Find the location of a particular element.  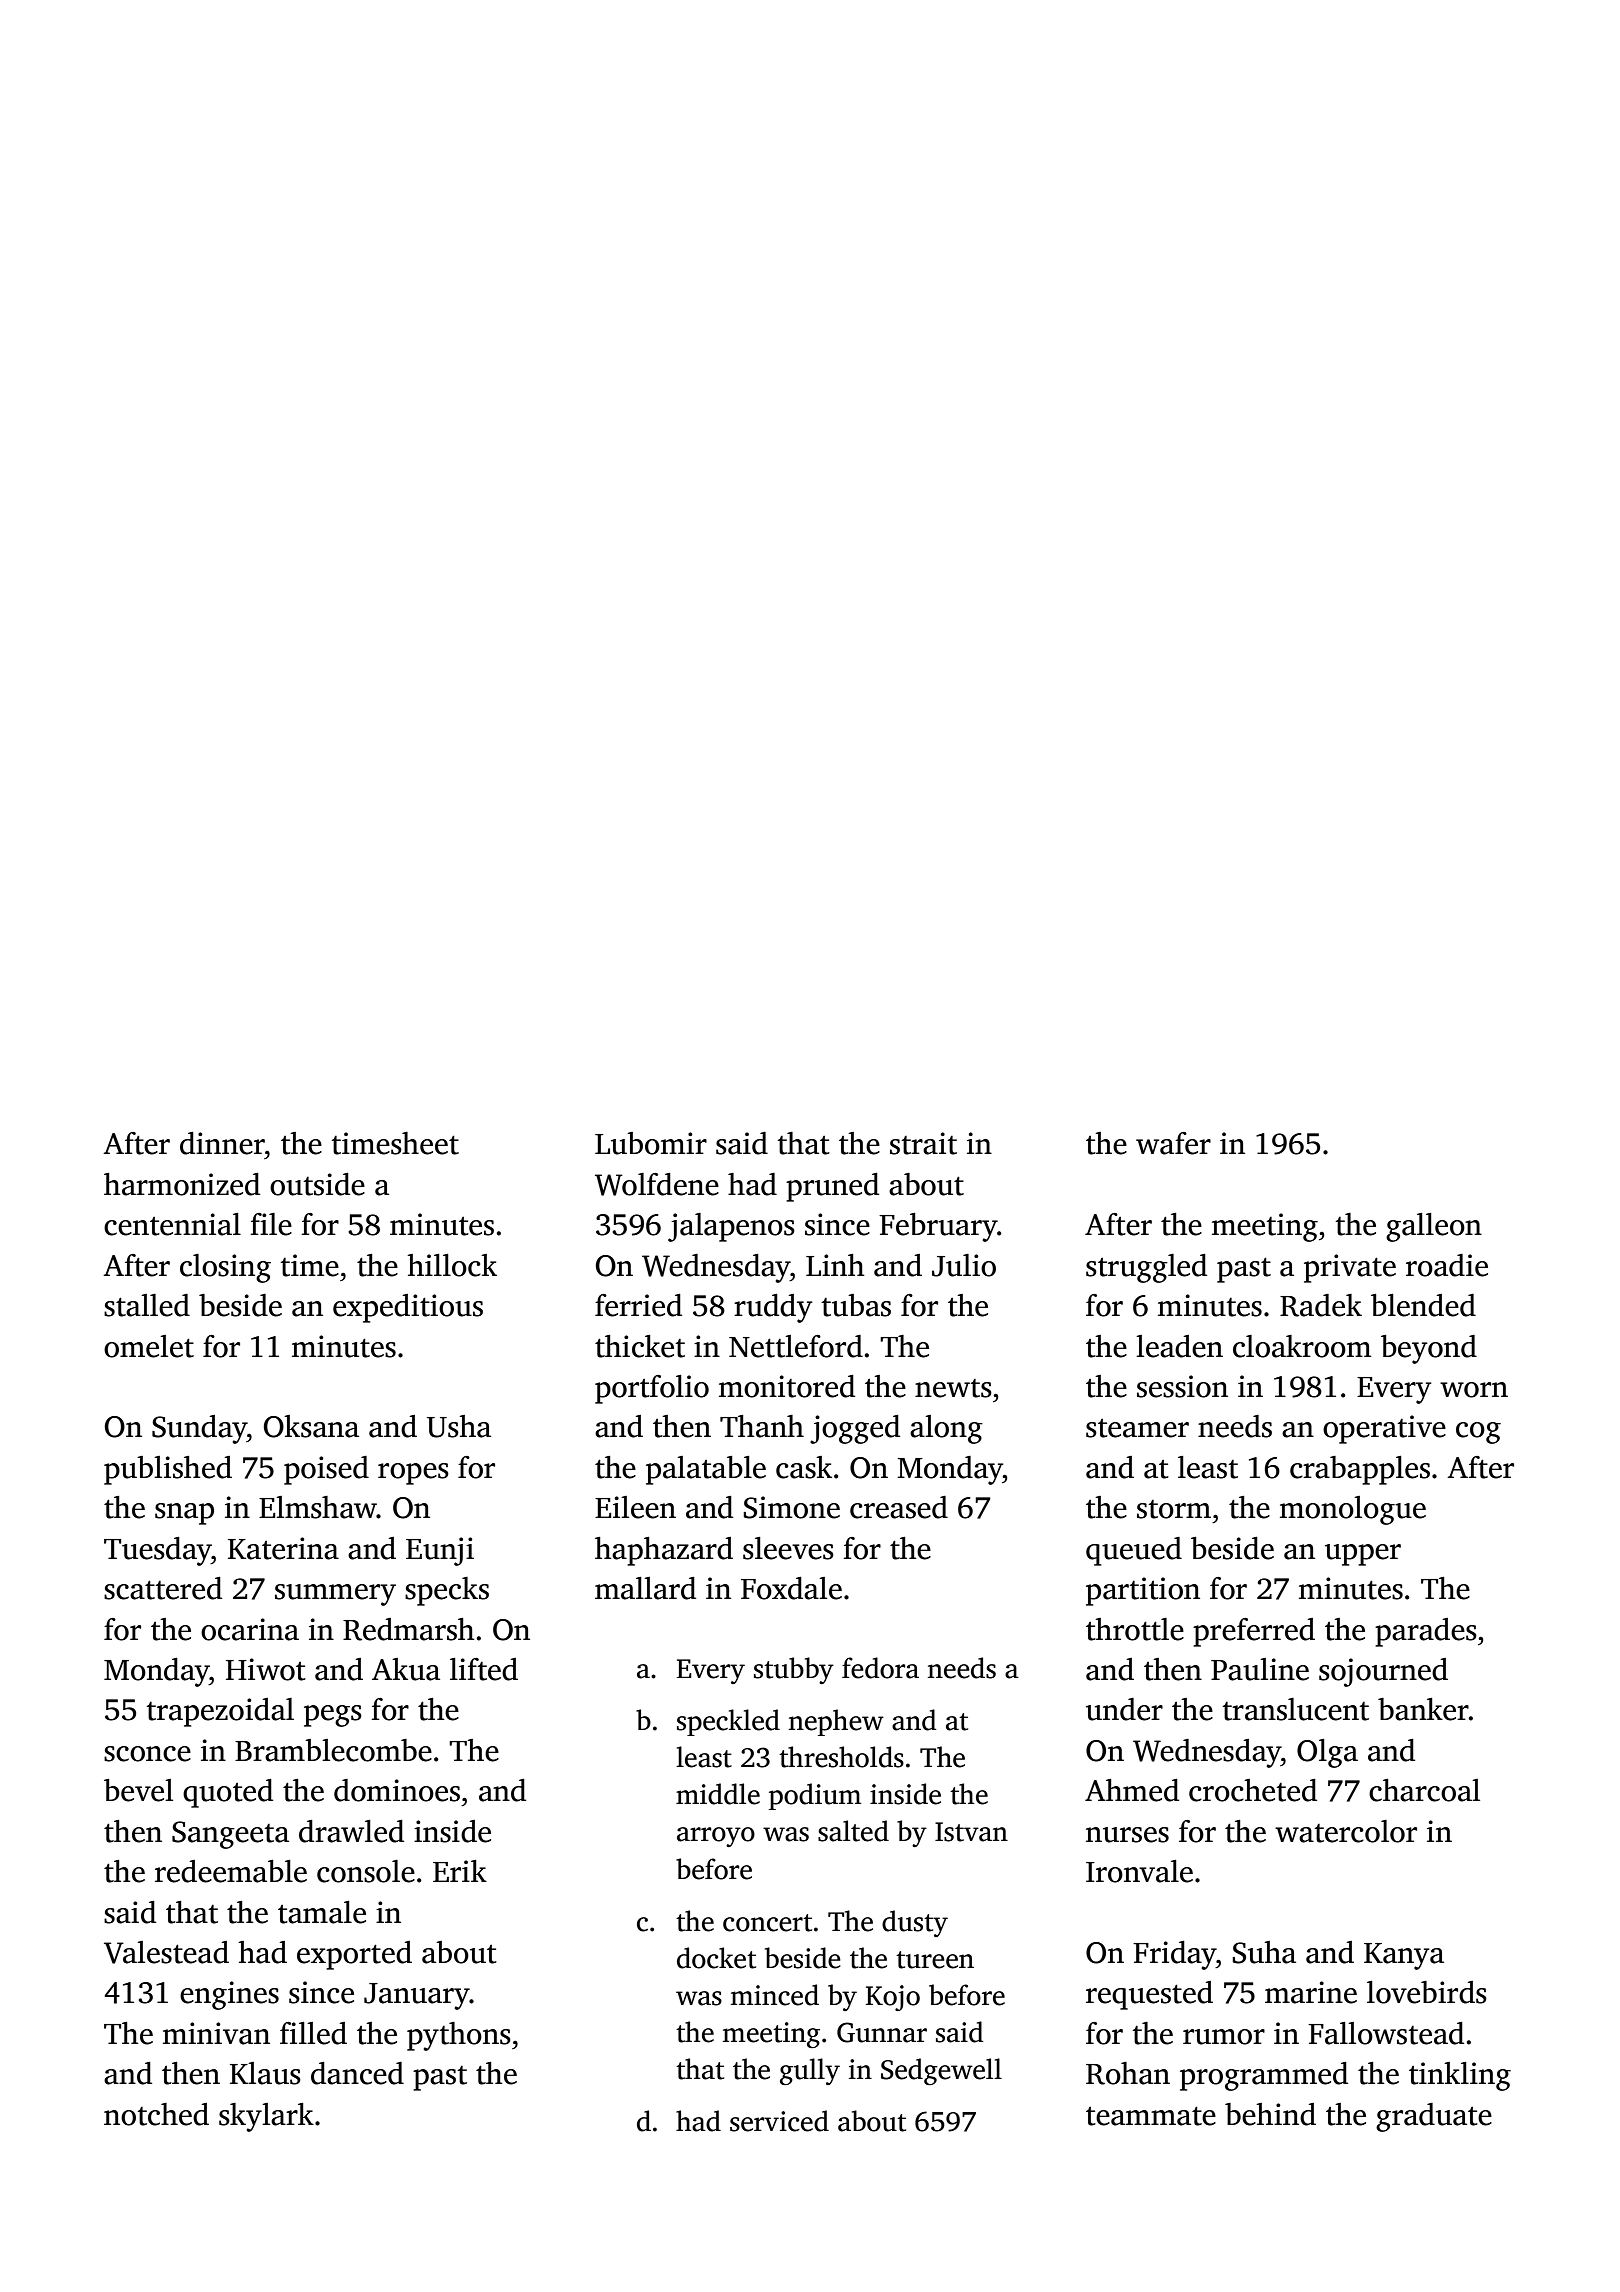

ferried is located at coordinates (638, 1305).
